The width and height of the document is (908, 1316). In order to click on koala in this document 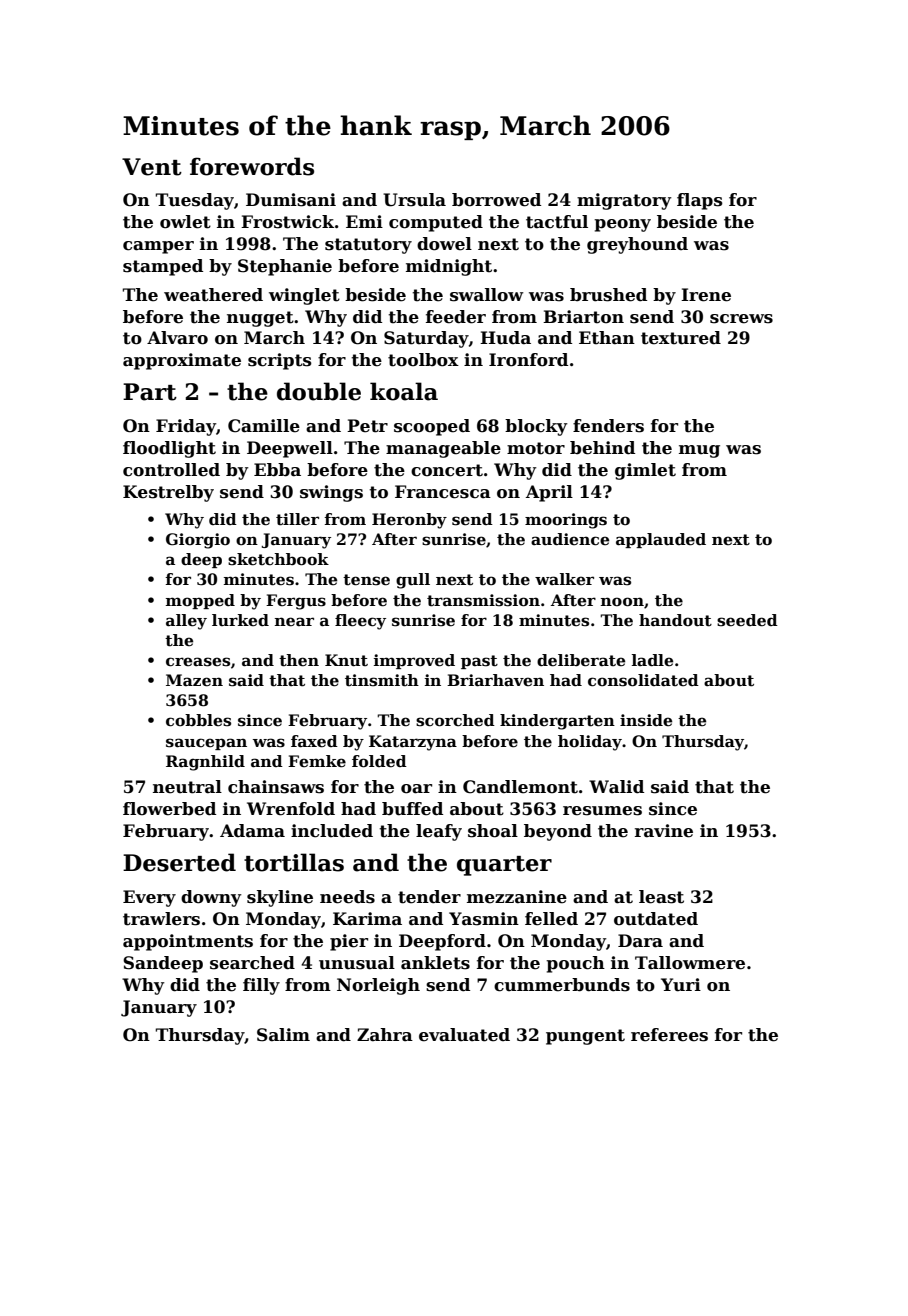, I will do `click(404, 391)`.
